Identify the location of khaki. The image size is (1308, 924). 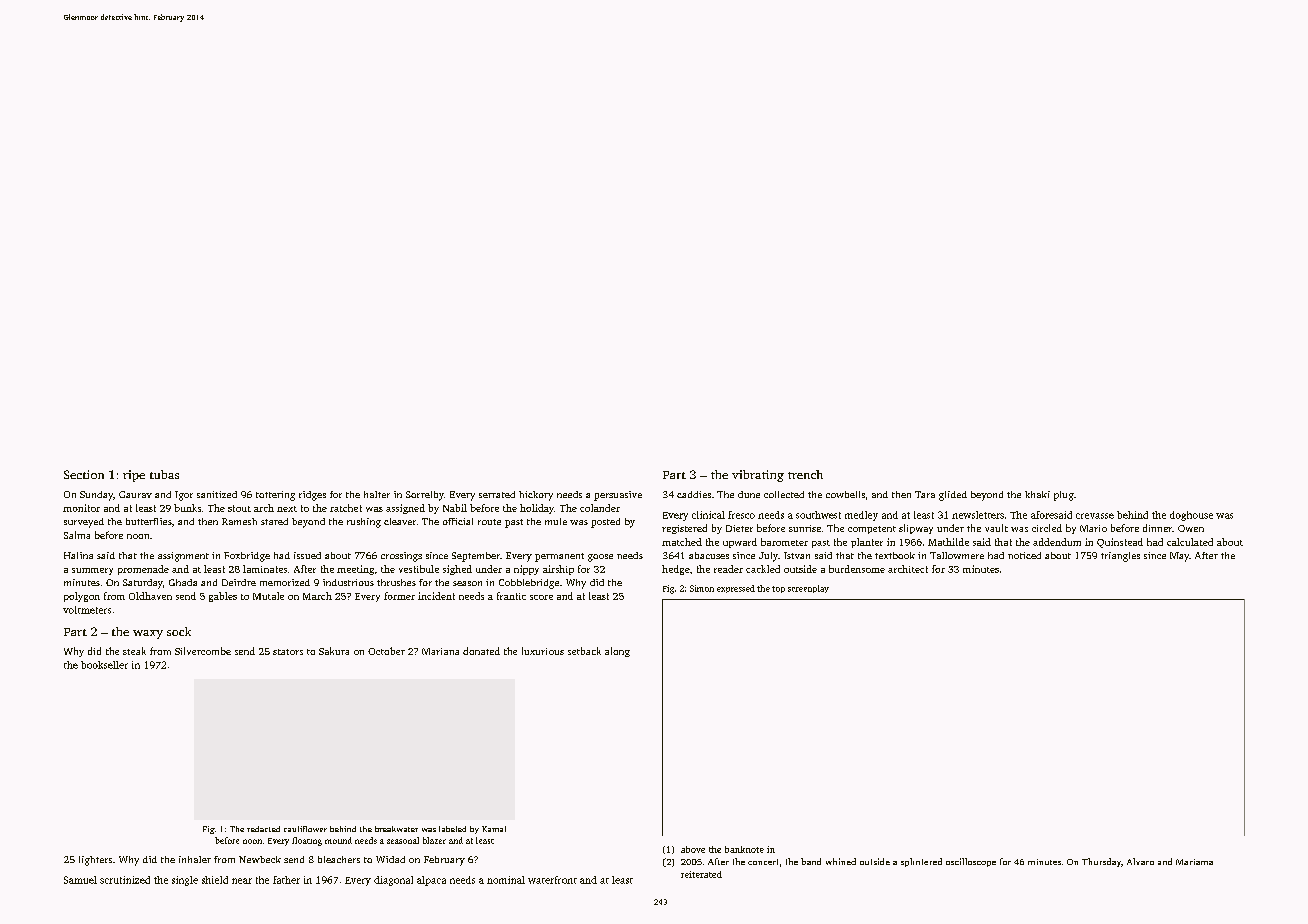
(1037, 494).
